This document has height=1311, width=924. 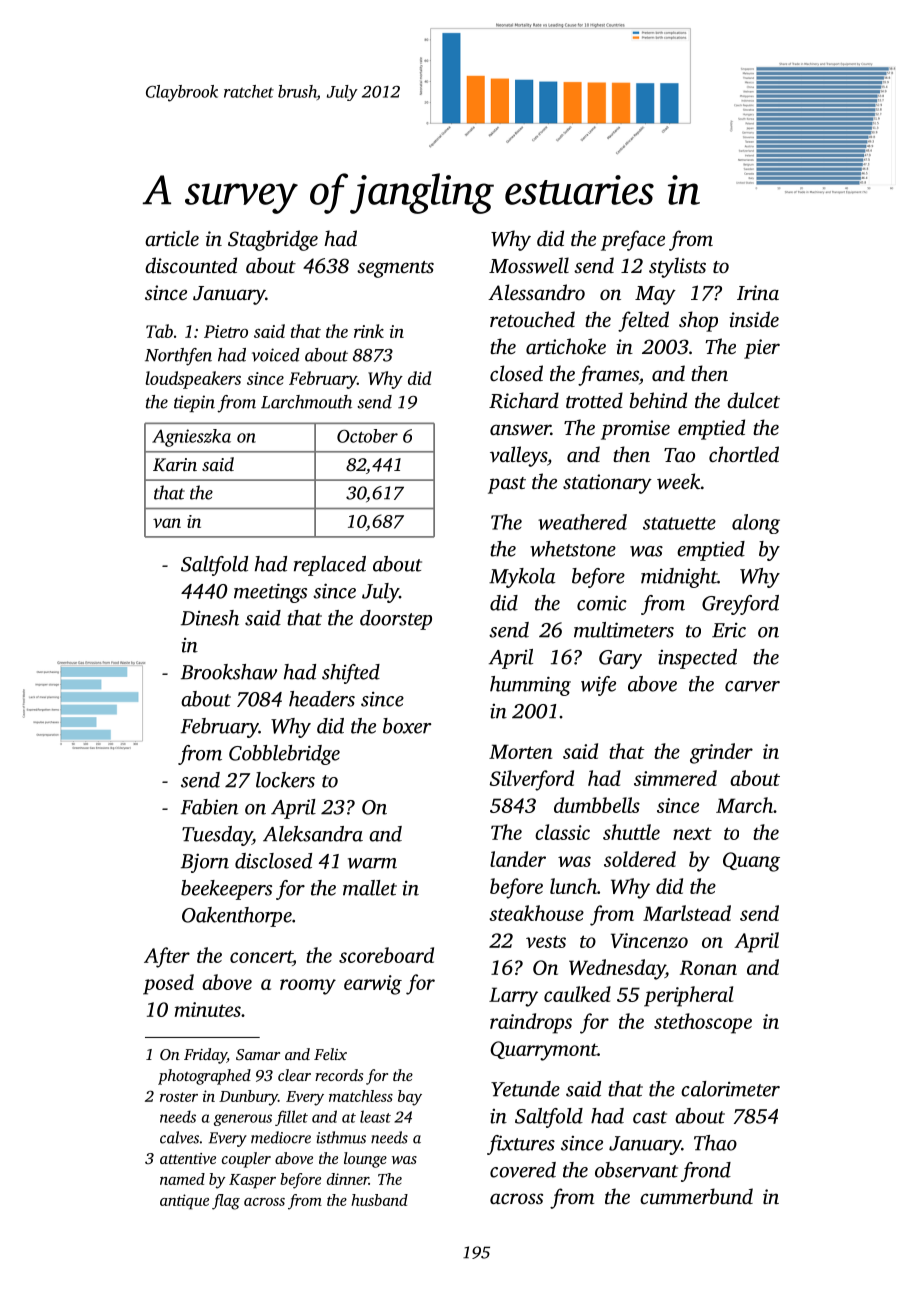 I want to click on caulked, so click(x=577, y=994).
